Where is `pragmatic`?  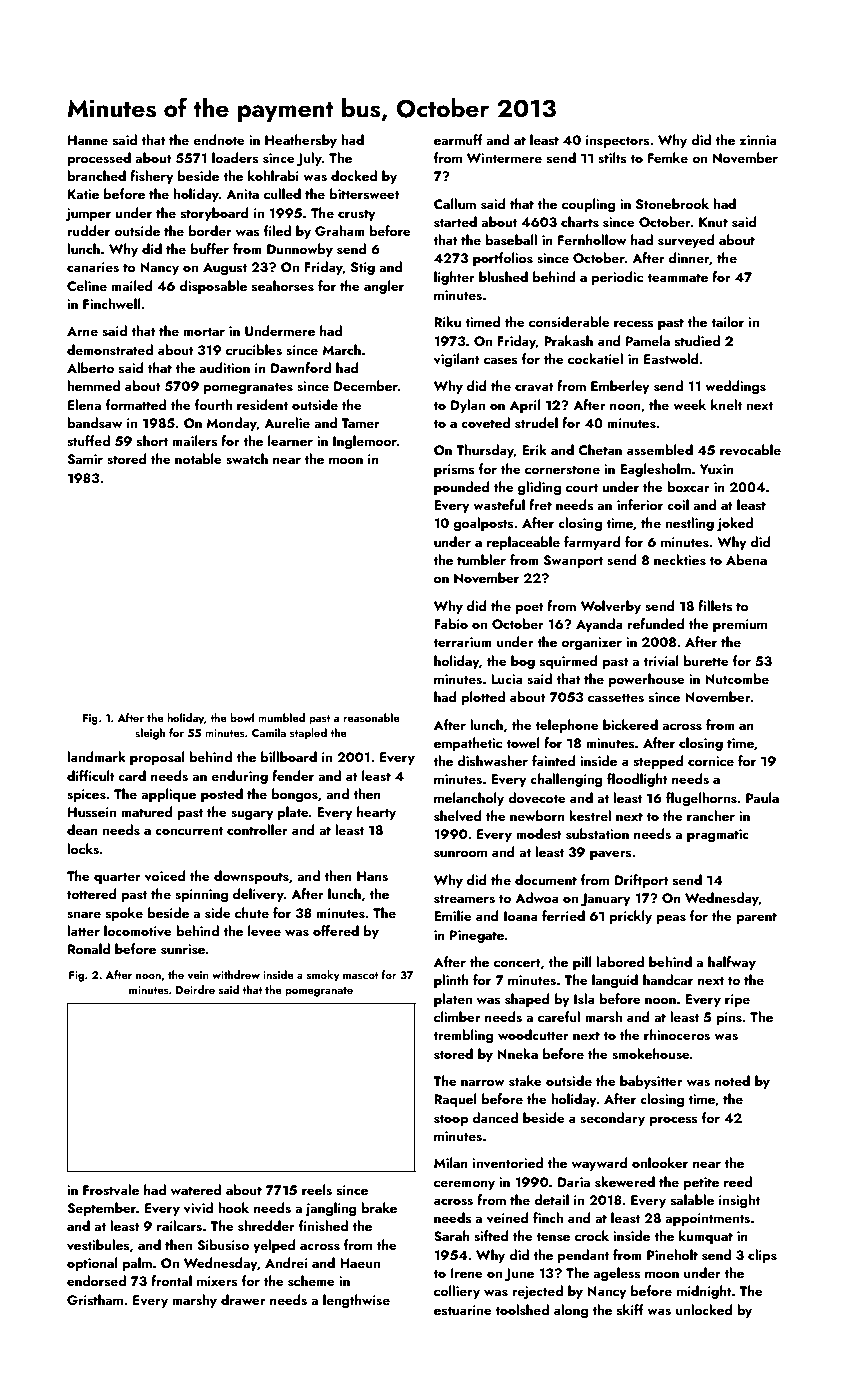
pragmatic is located at coordinates (718, 835).
